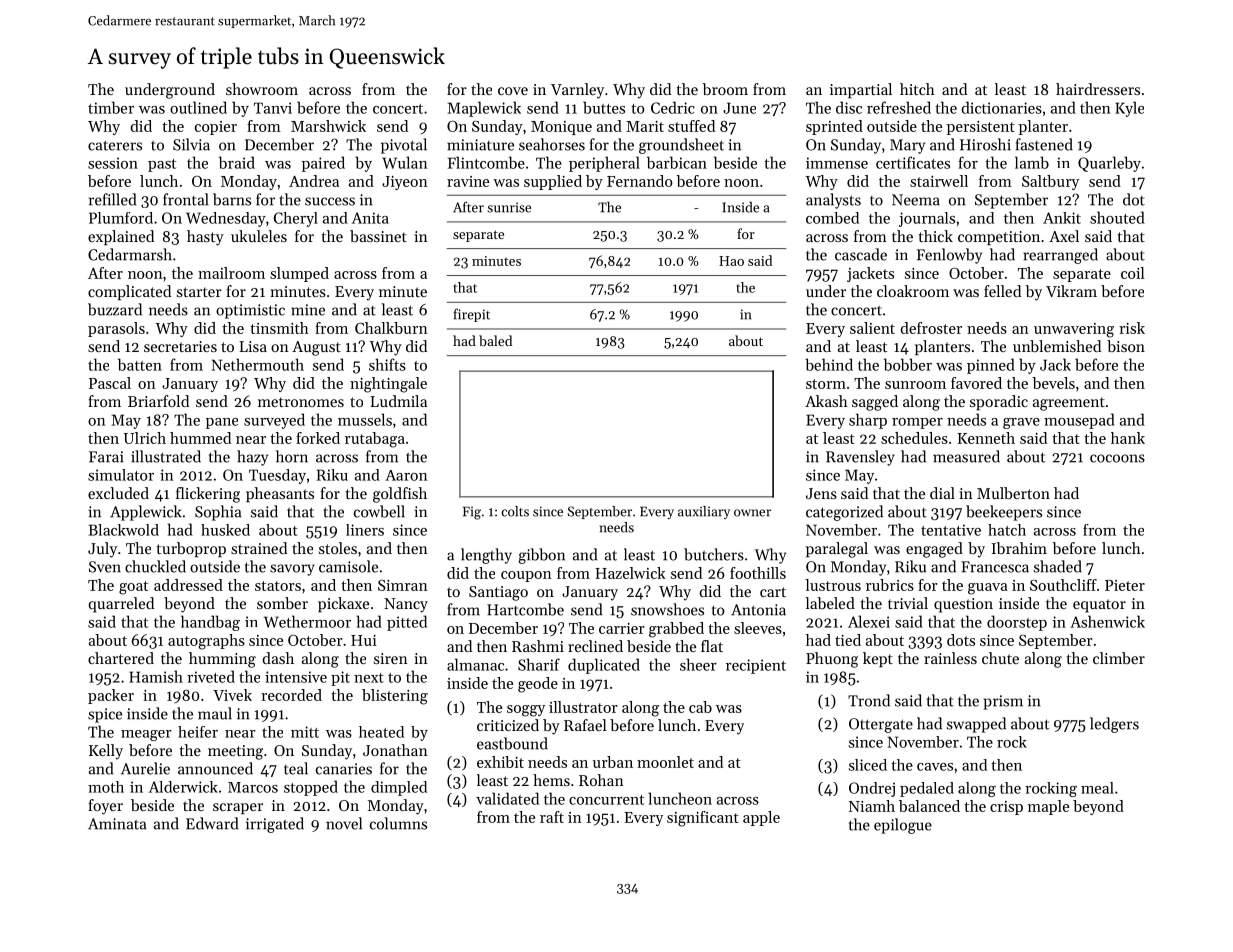  Describe the element at coordinates (495, 340) in the document. I see `baled` at that location.
